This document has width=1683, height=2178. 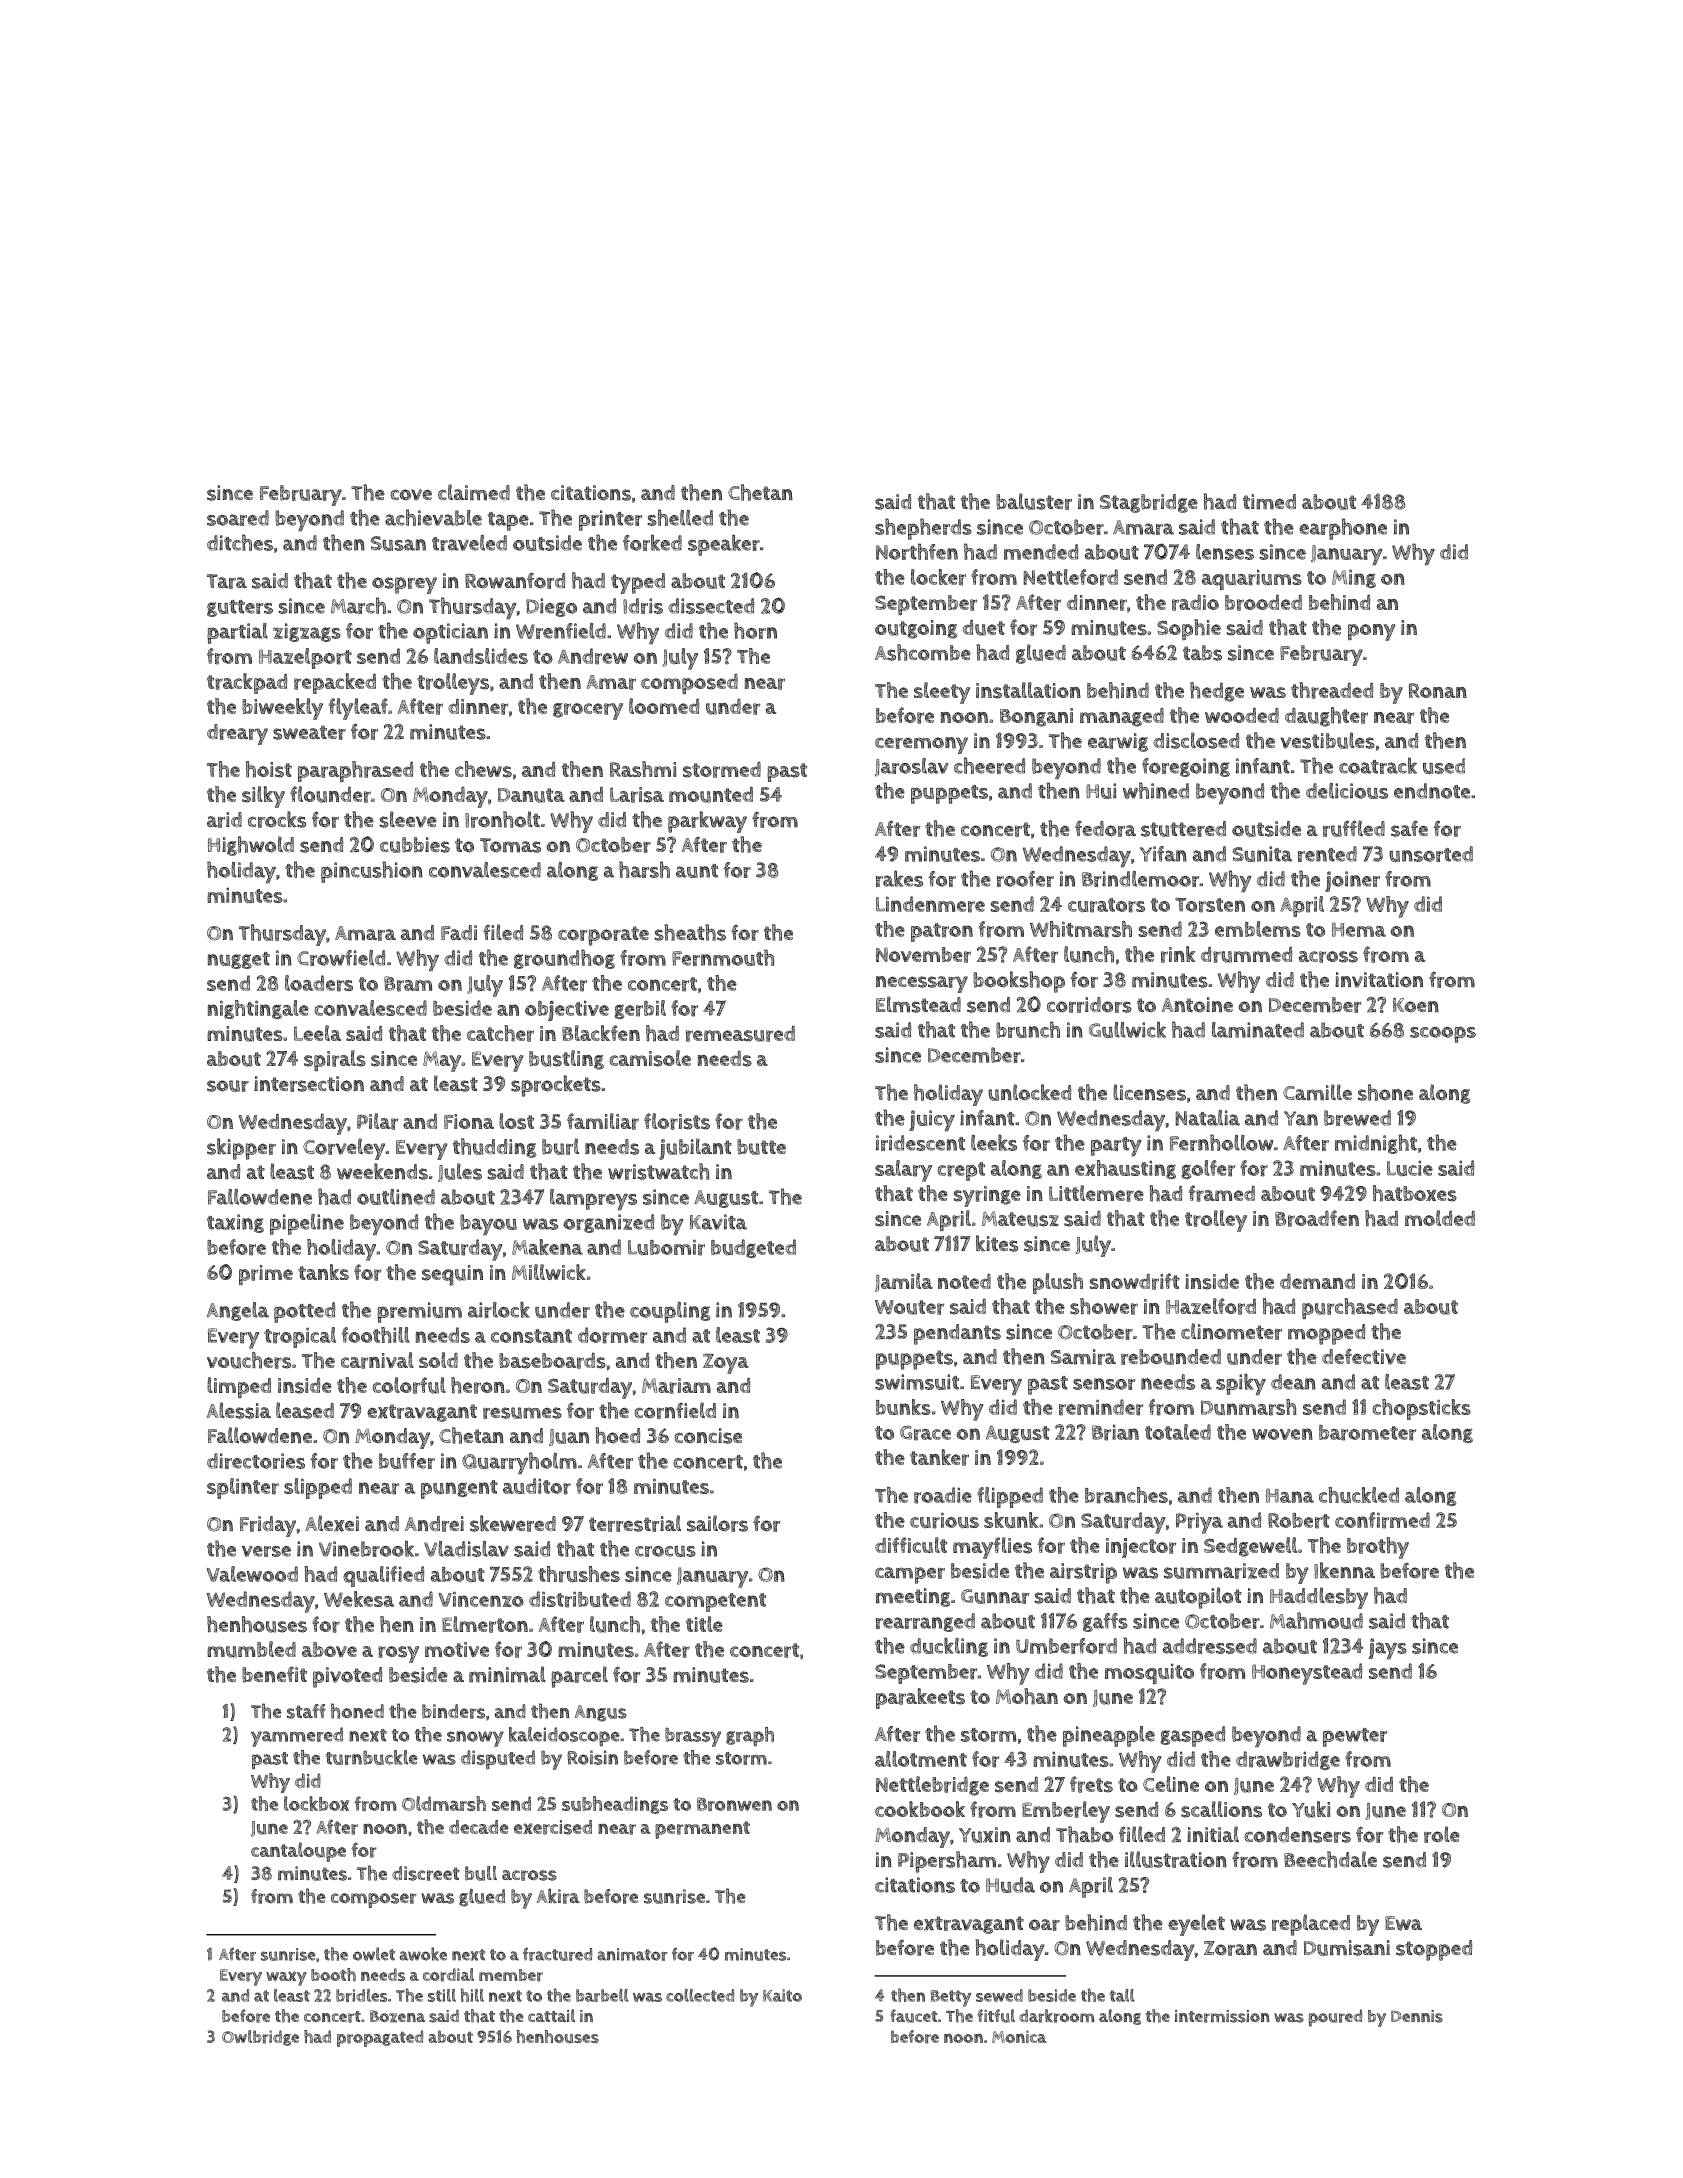 What do you see at coordinates (258, 1009) in the document?
I see `nightingale` at bounding box center [258, 1009].
